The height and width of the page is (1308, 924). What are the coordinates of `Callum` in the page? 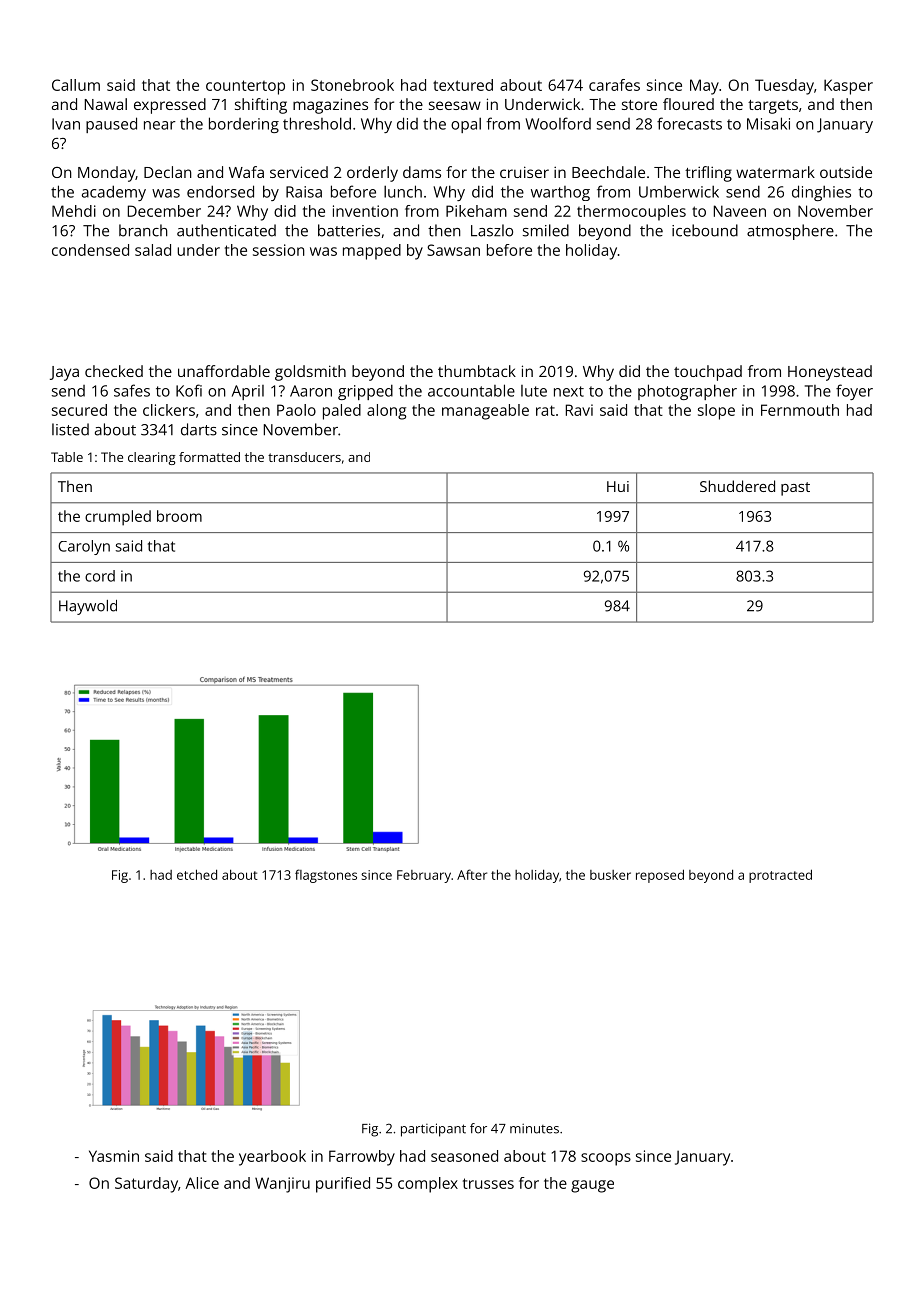 It's located at (76, 85).
